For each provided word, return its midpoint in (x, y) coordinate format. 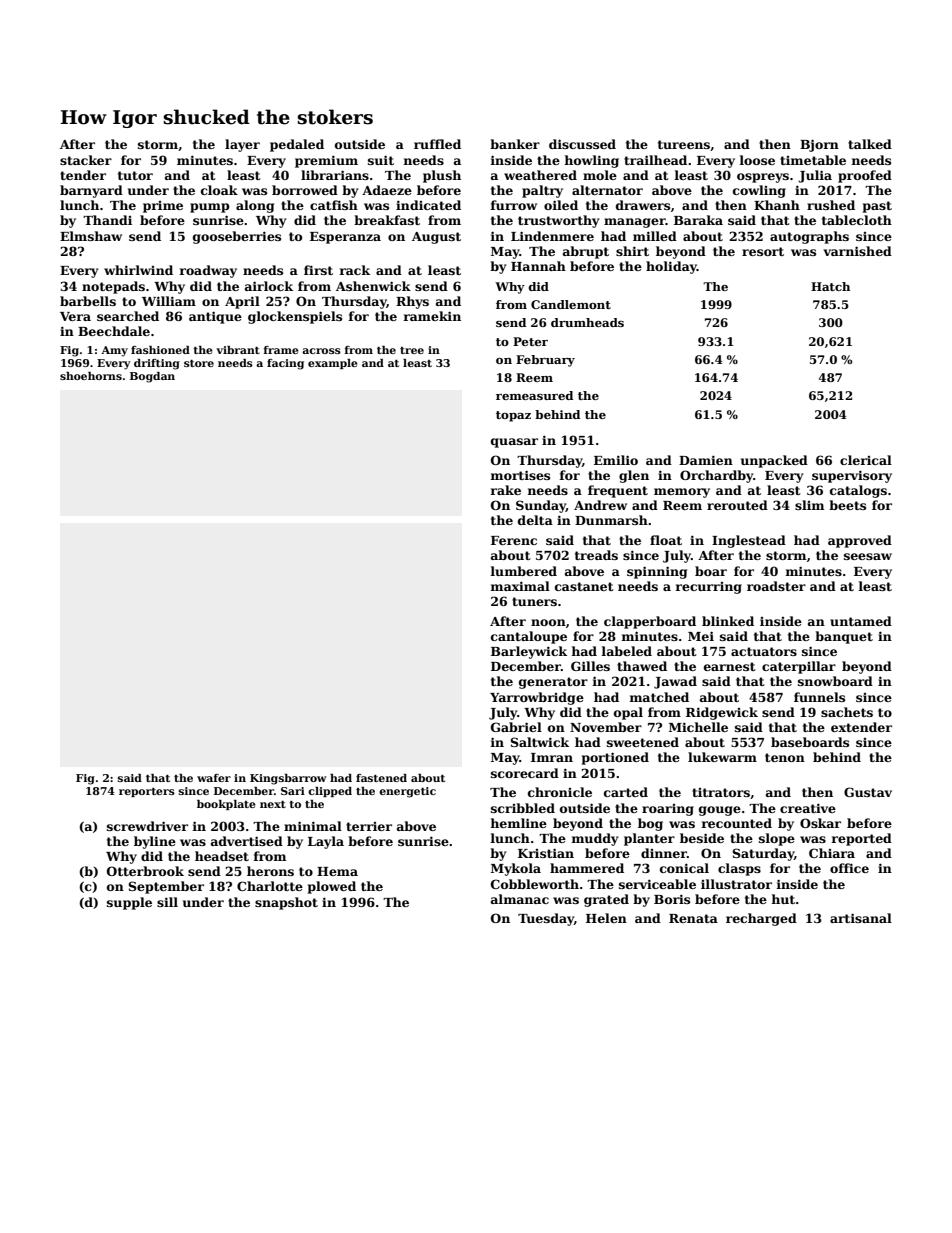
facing (285, 364)
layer (242, 145)
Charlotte (270, 886)
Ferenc (514, 540)
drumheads (587, 322)
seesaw (868, 556)
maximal (520, 586)
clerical (866, 460)
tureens (684, 144)
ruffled (437, 144)
